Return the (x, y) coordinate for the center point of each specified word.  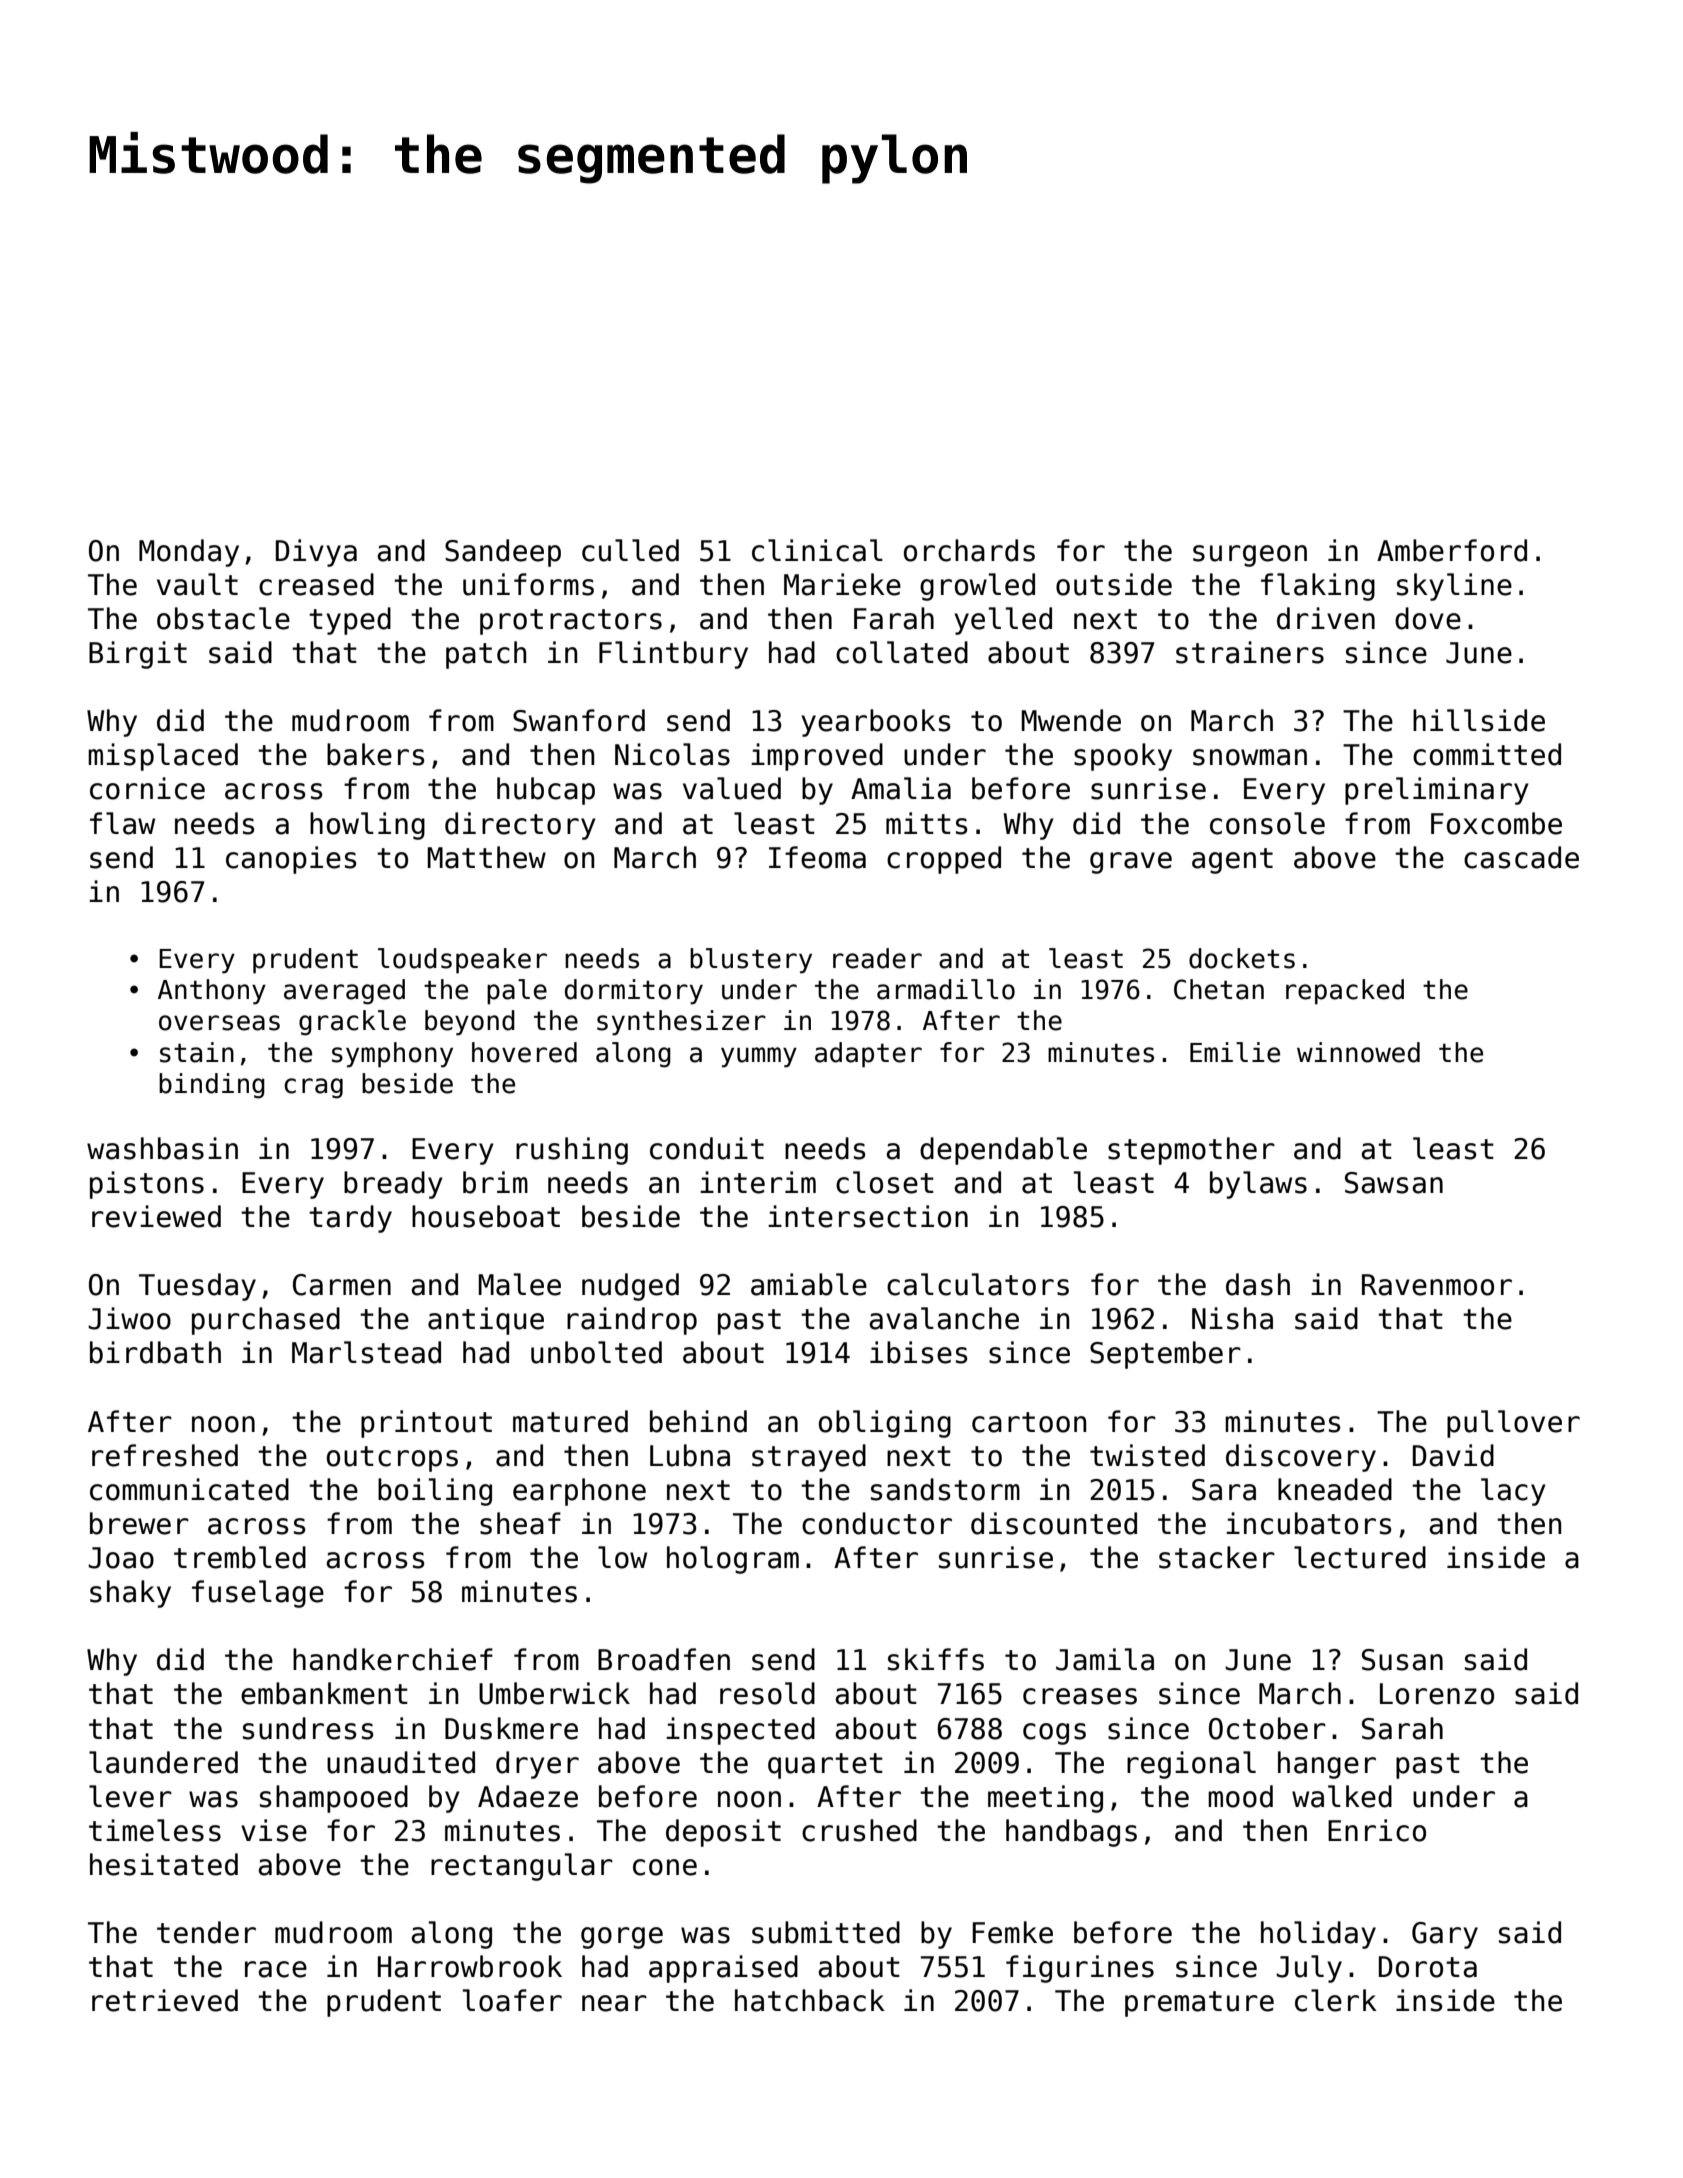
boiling (435, 1492)
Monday (189, 553)
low (622, 1557)
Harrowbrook (470, 1966)
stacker (1217, 1557)
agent (1232, 861)
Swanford (579, 720)
